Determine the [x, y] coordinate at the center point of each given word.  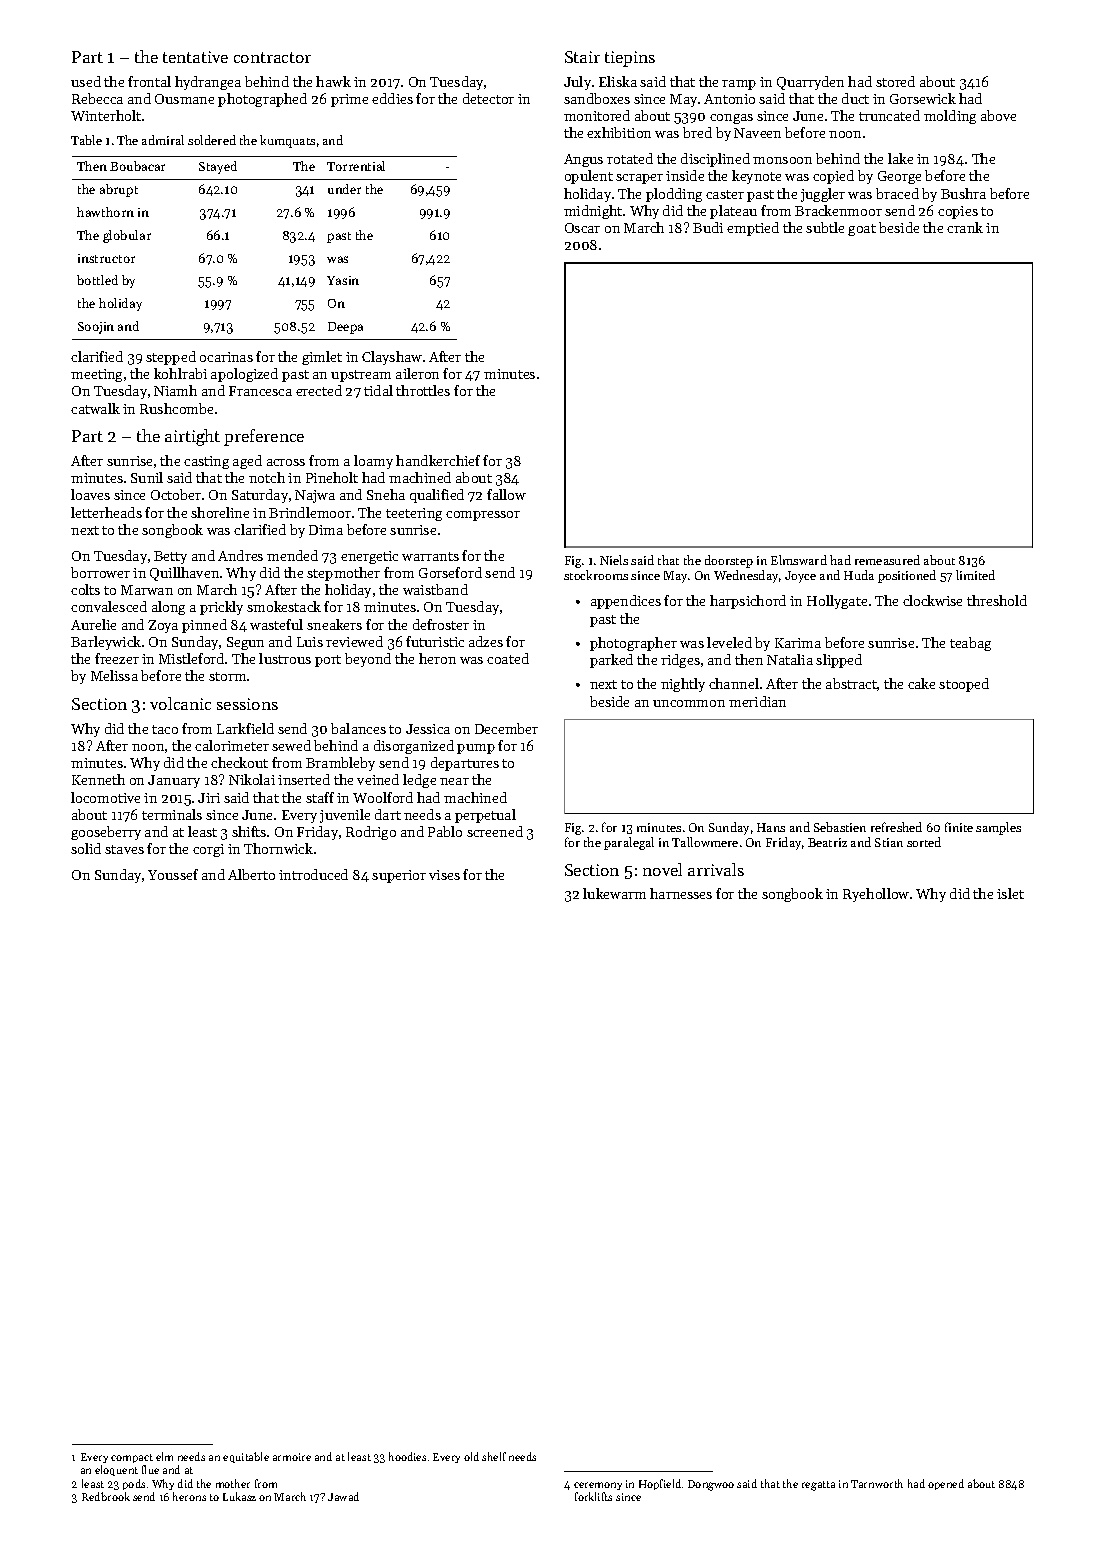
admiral [163, 140]
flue [150, 1469]
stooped [964, 685]
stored [895, 81]
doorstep [729, 561]
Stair [582, 57]
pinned [204, 626]
